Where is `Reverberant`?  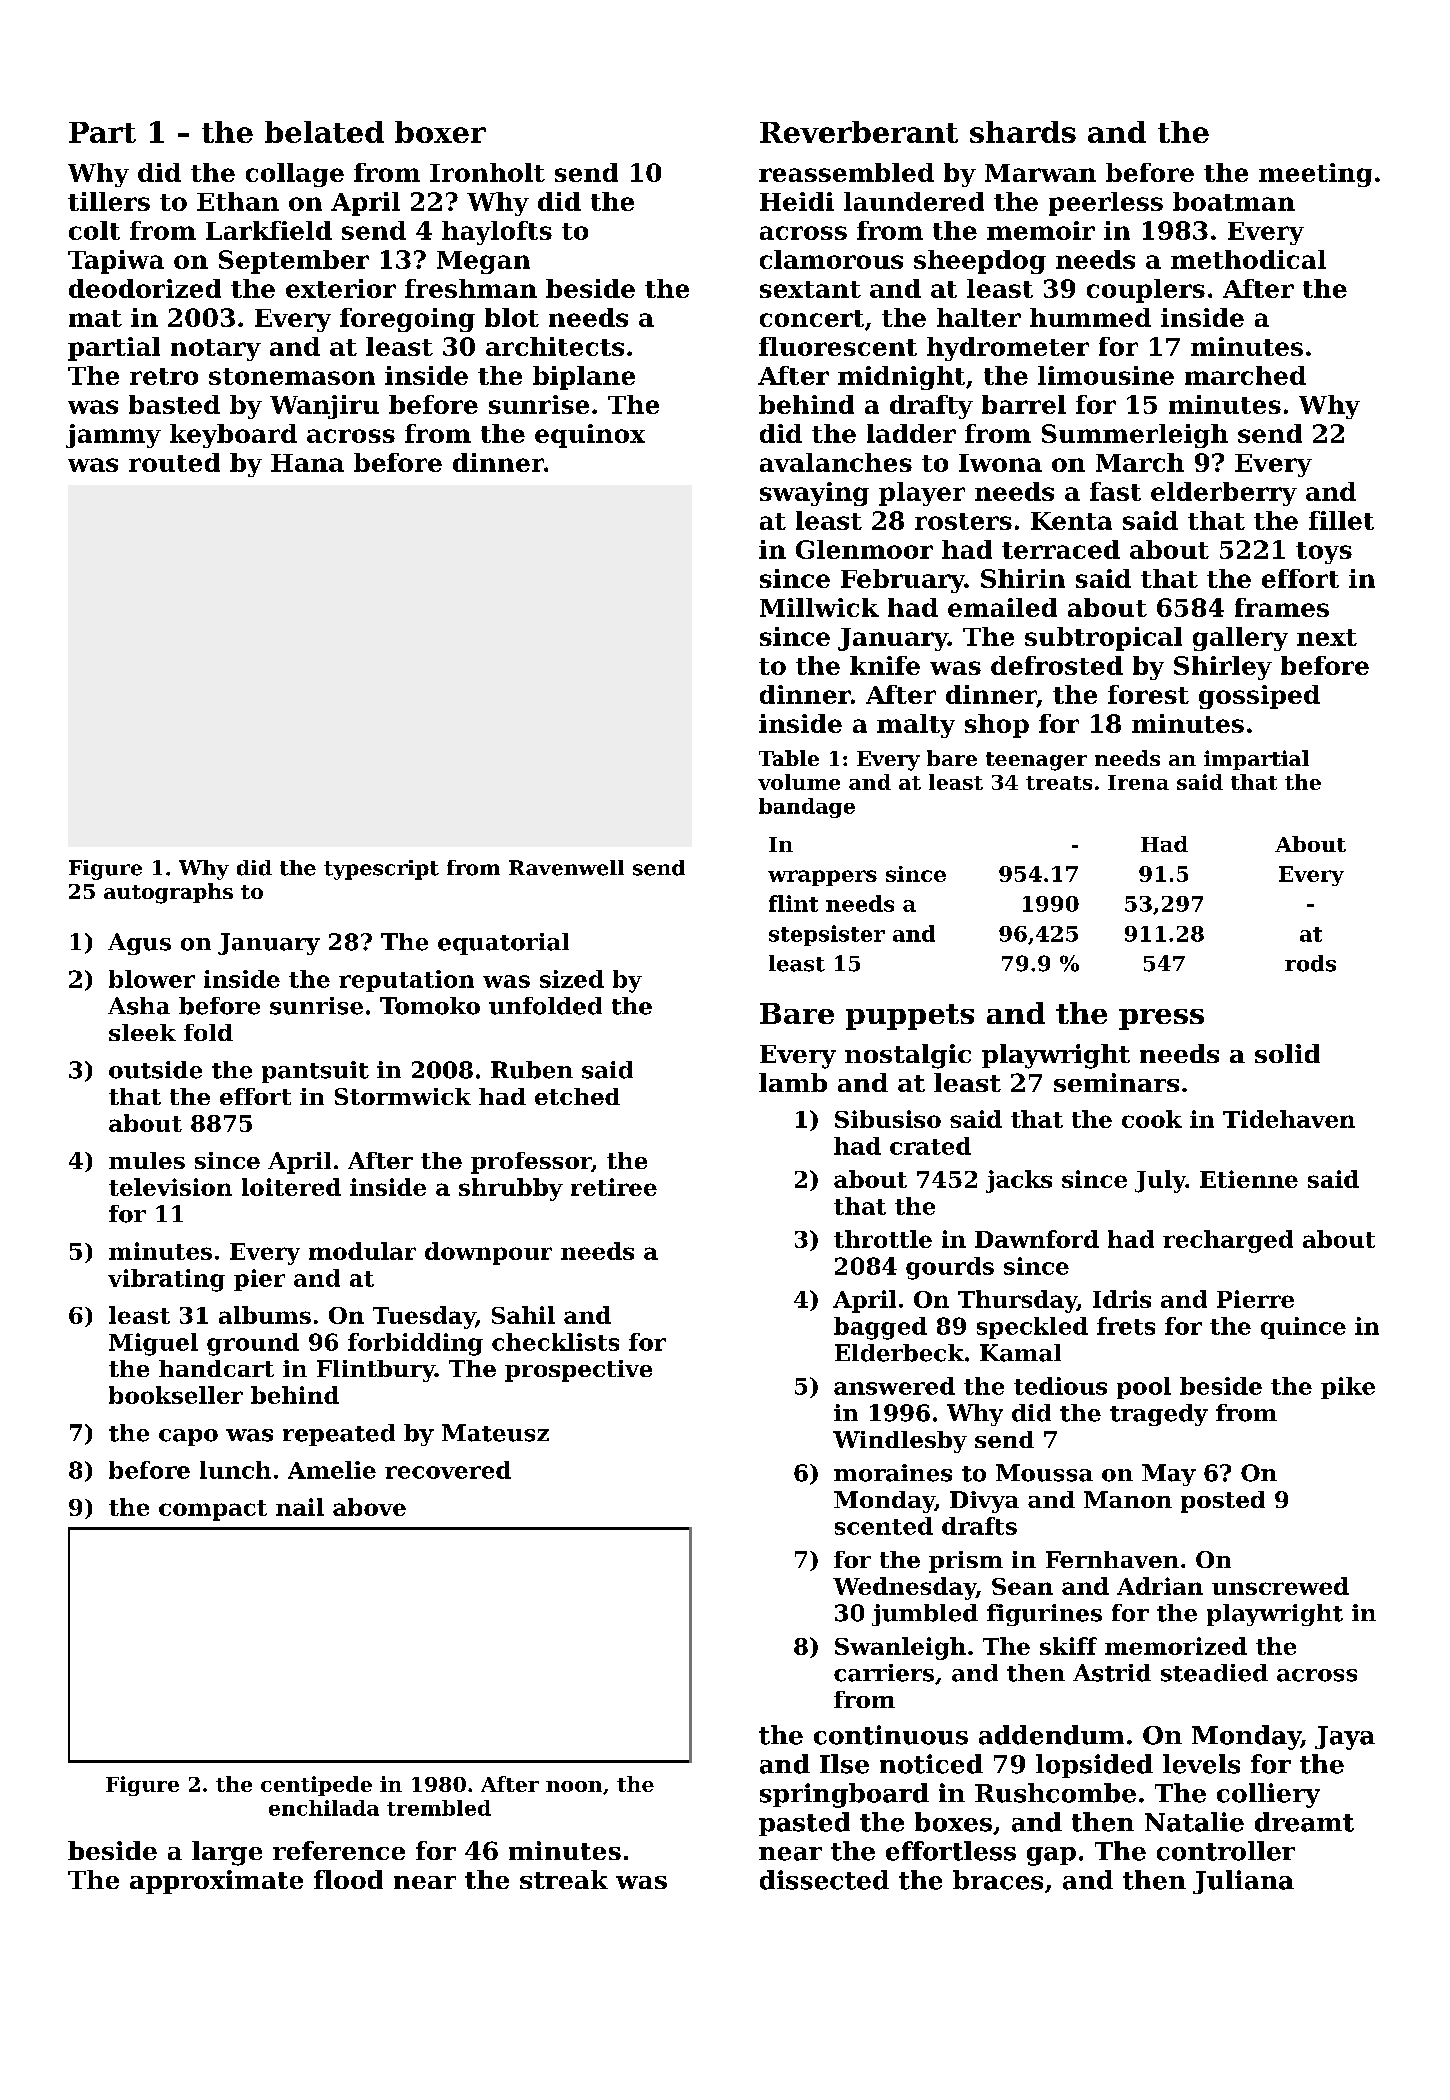 Reverberant is located at coordinates (859, 132).
